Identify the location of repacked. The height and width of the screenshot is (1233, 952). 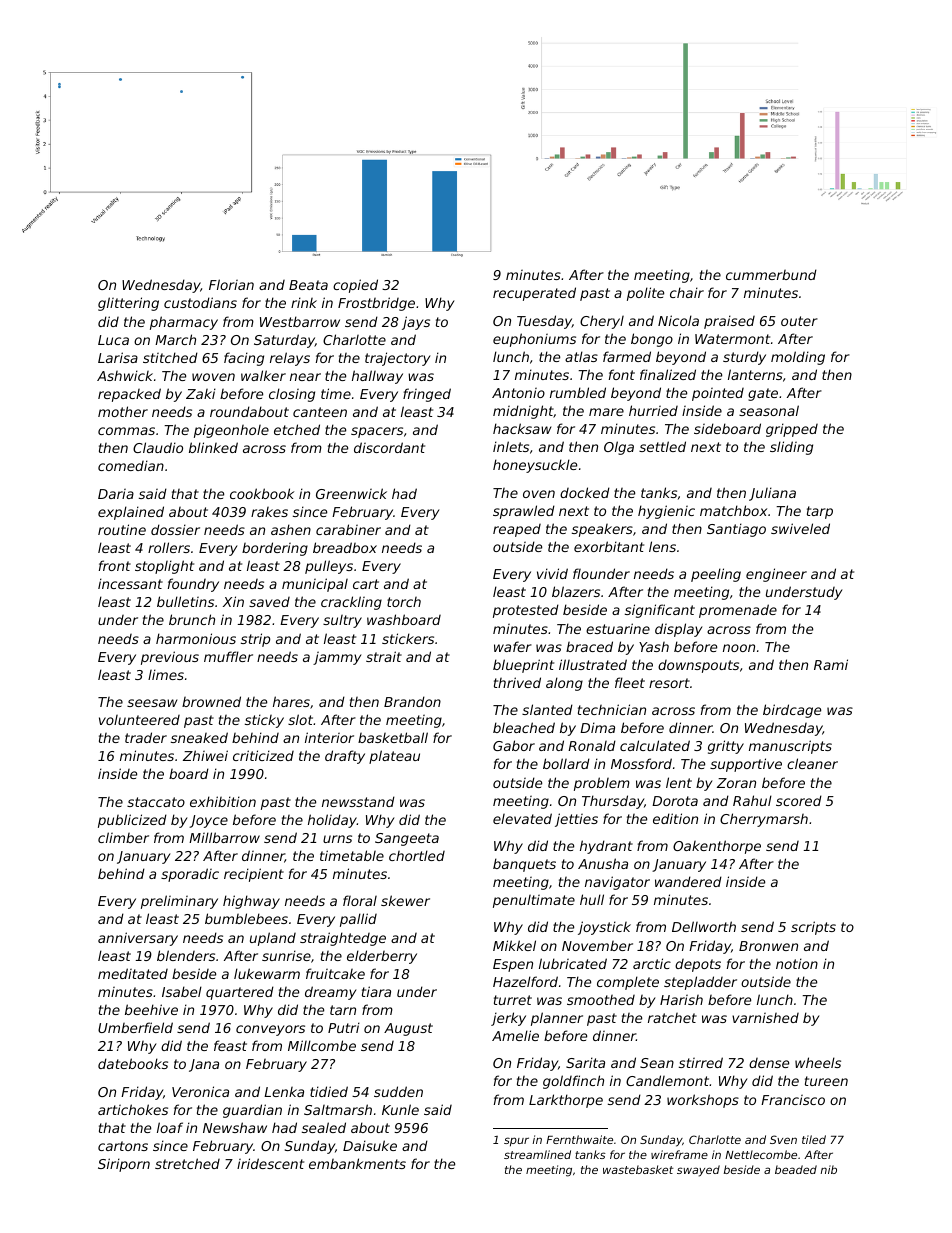
(129, 395).
